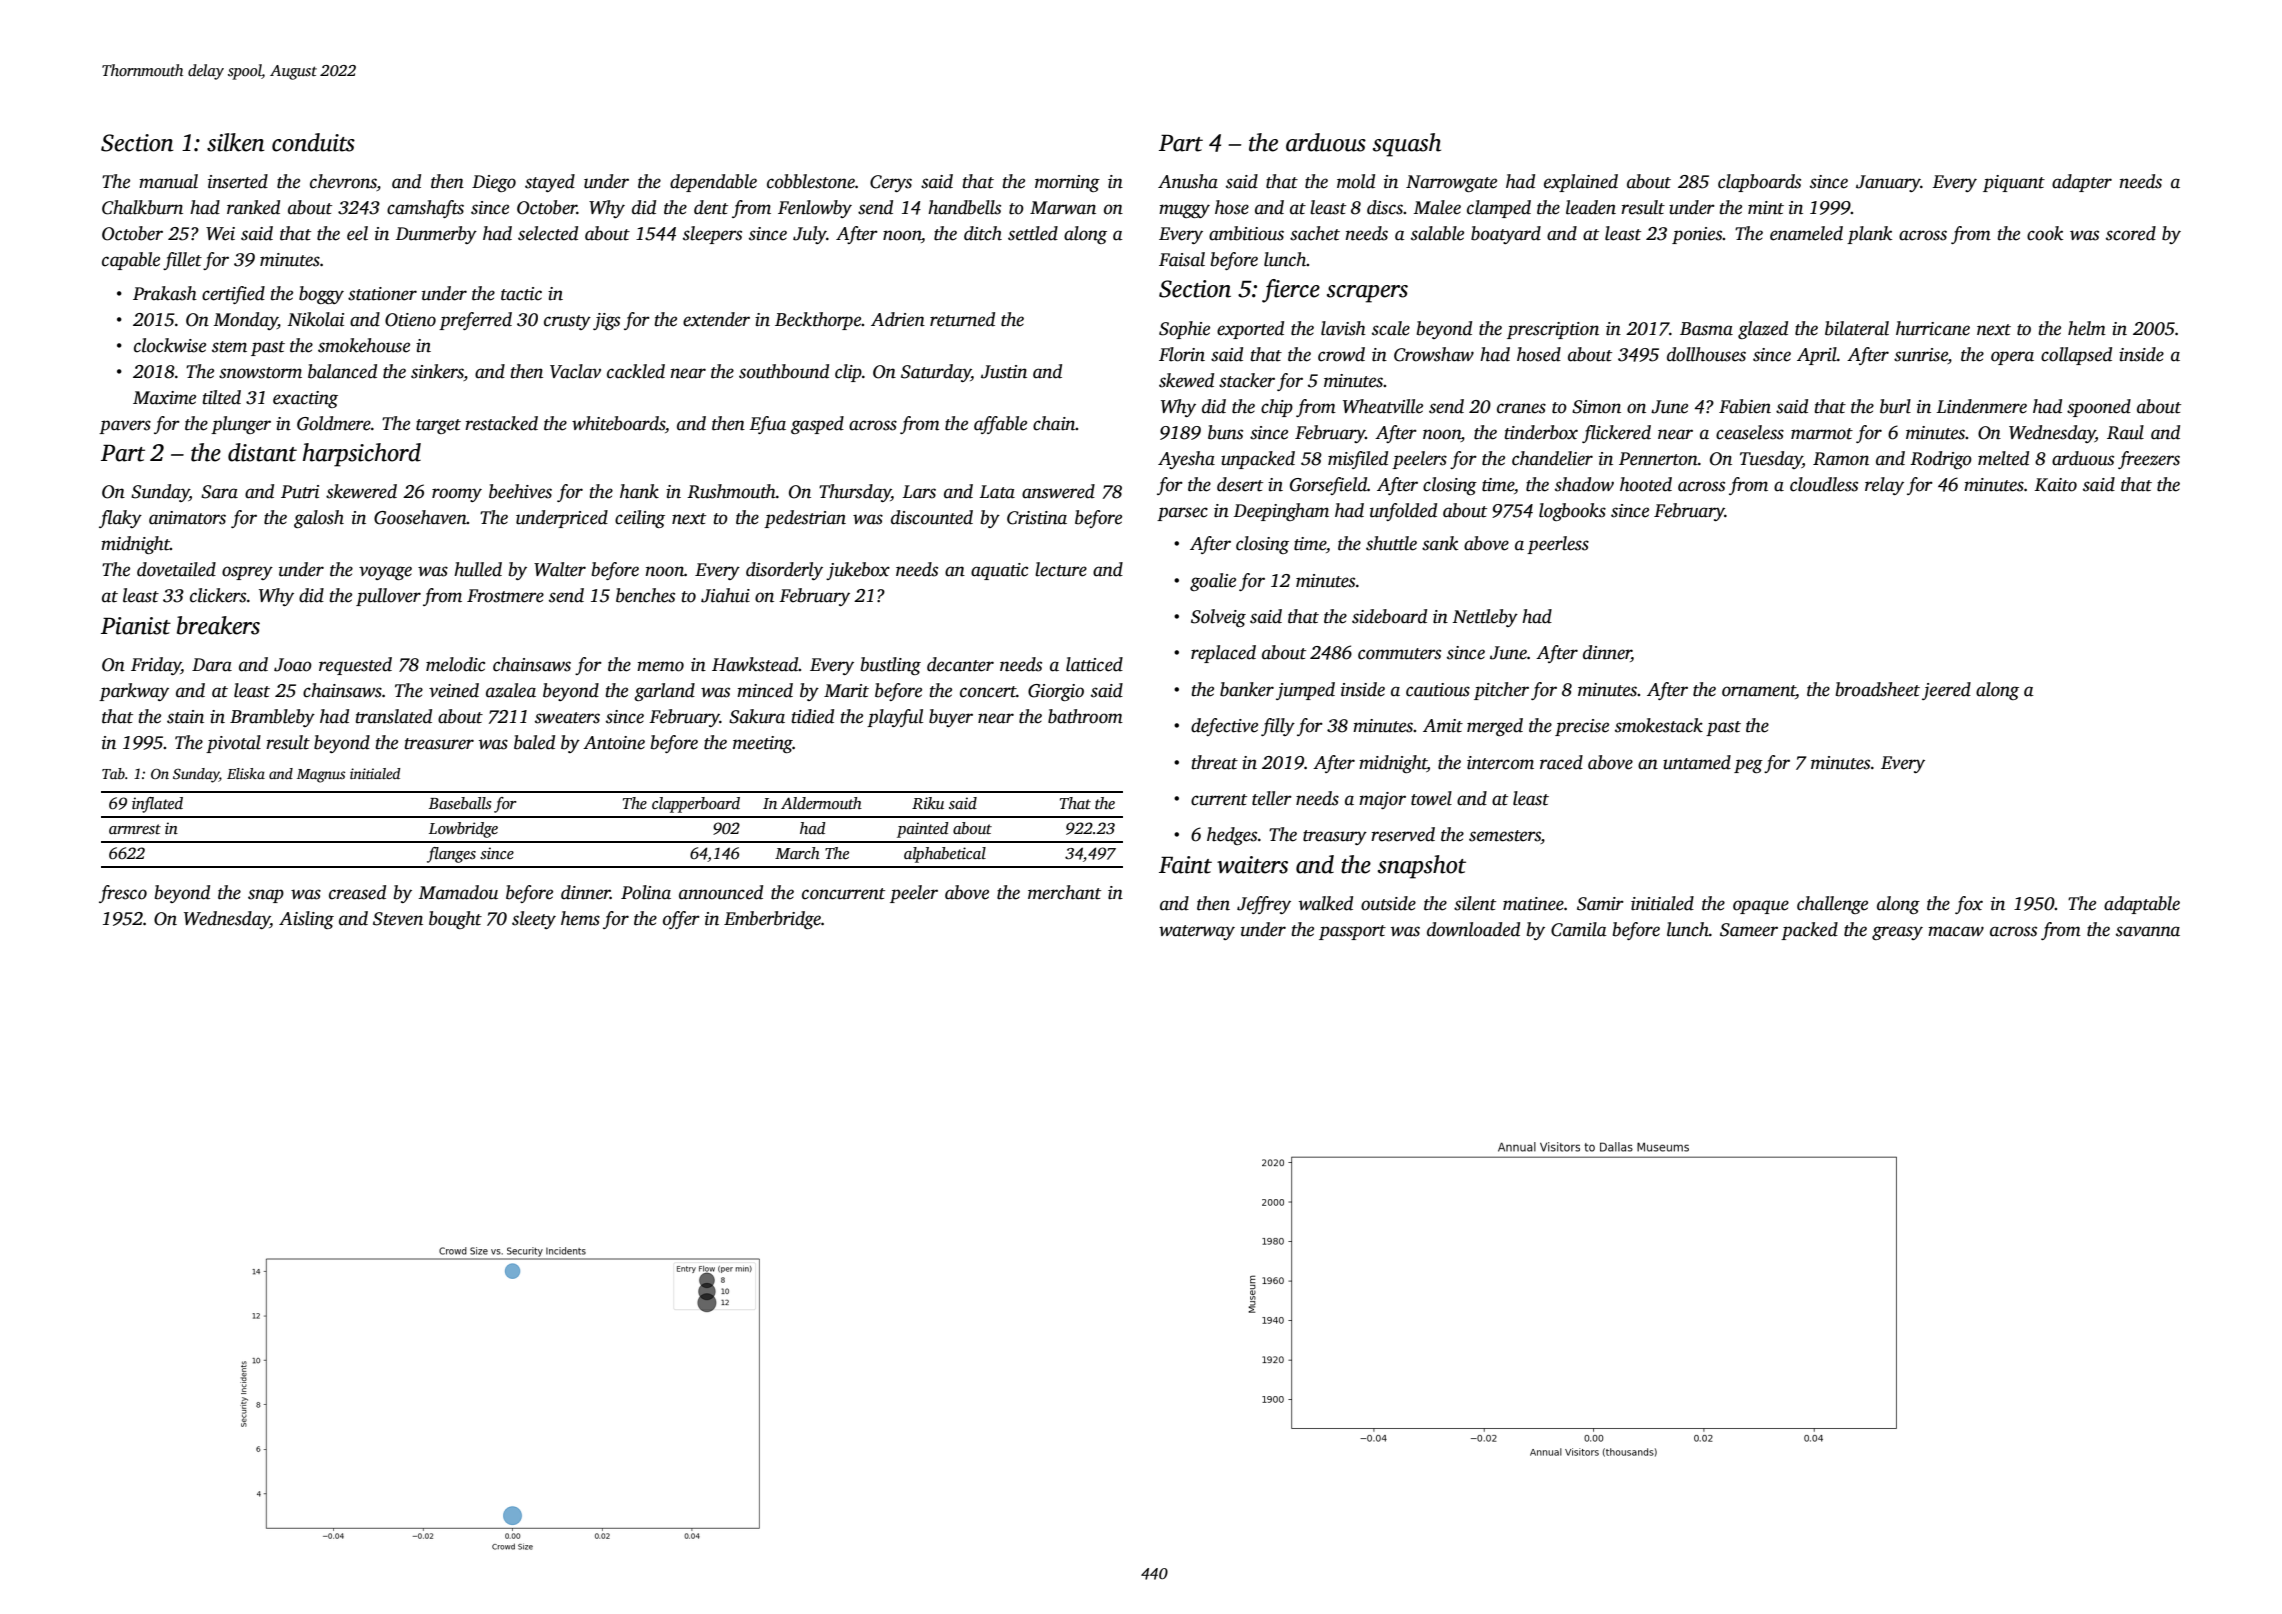 The image size is (2282, 1614). Describe the element at coordinates (135, 829) in the screenshot. I see `armrest` at that location.
